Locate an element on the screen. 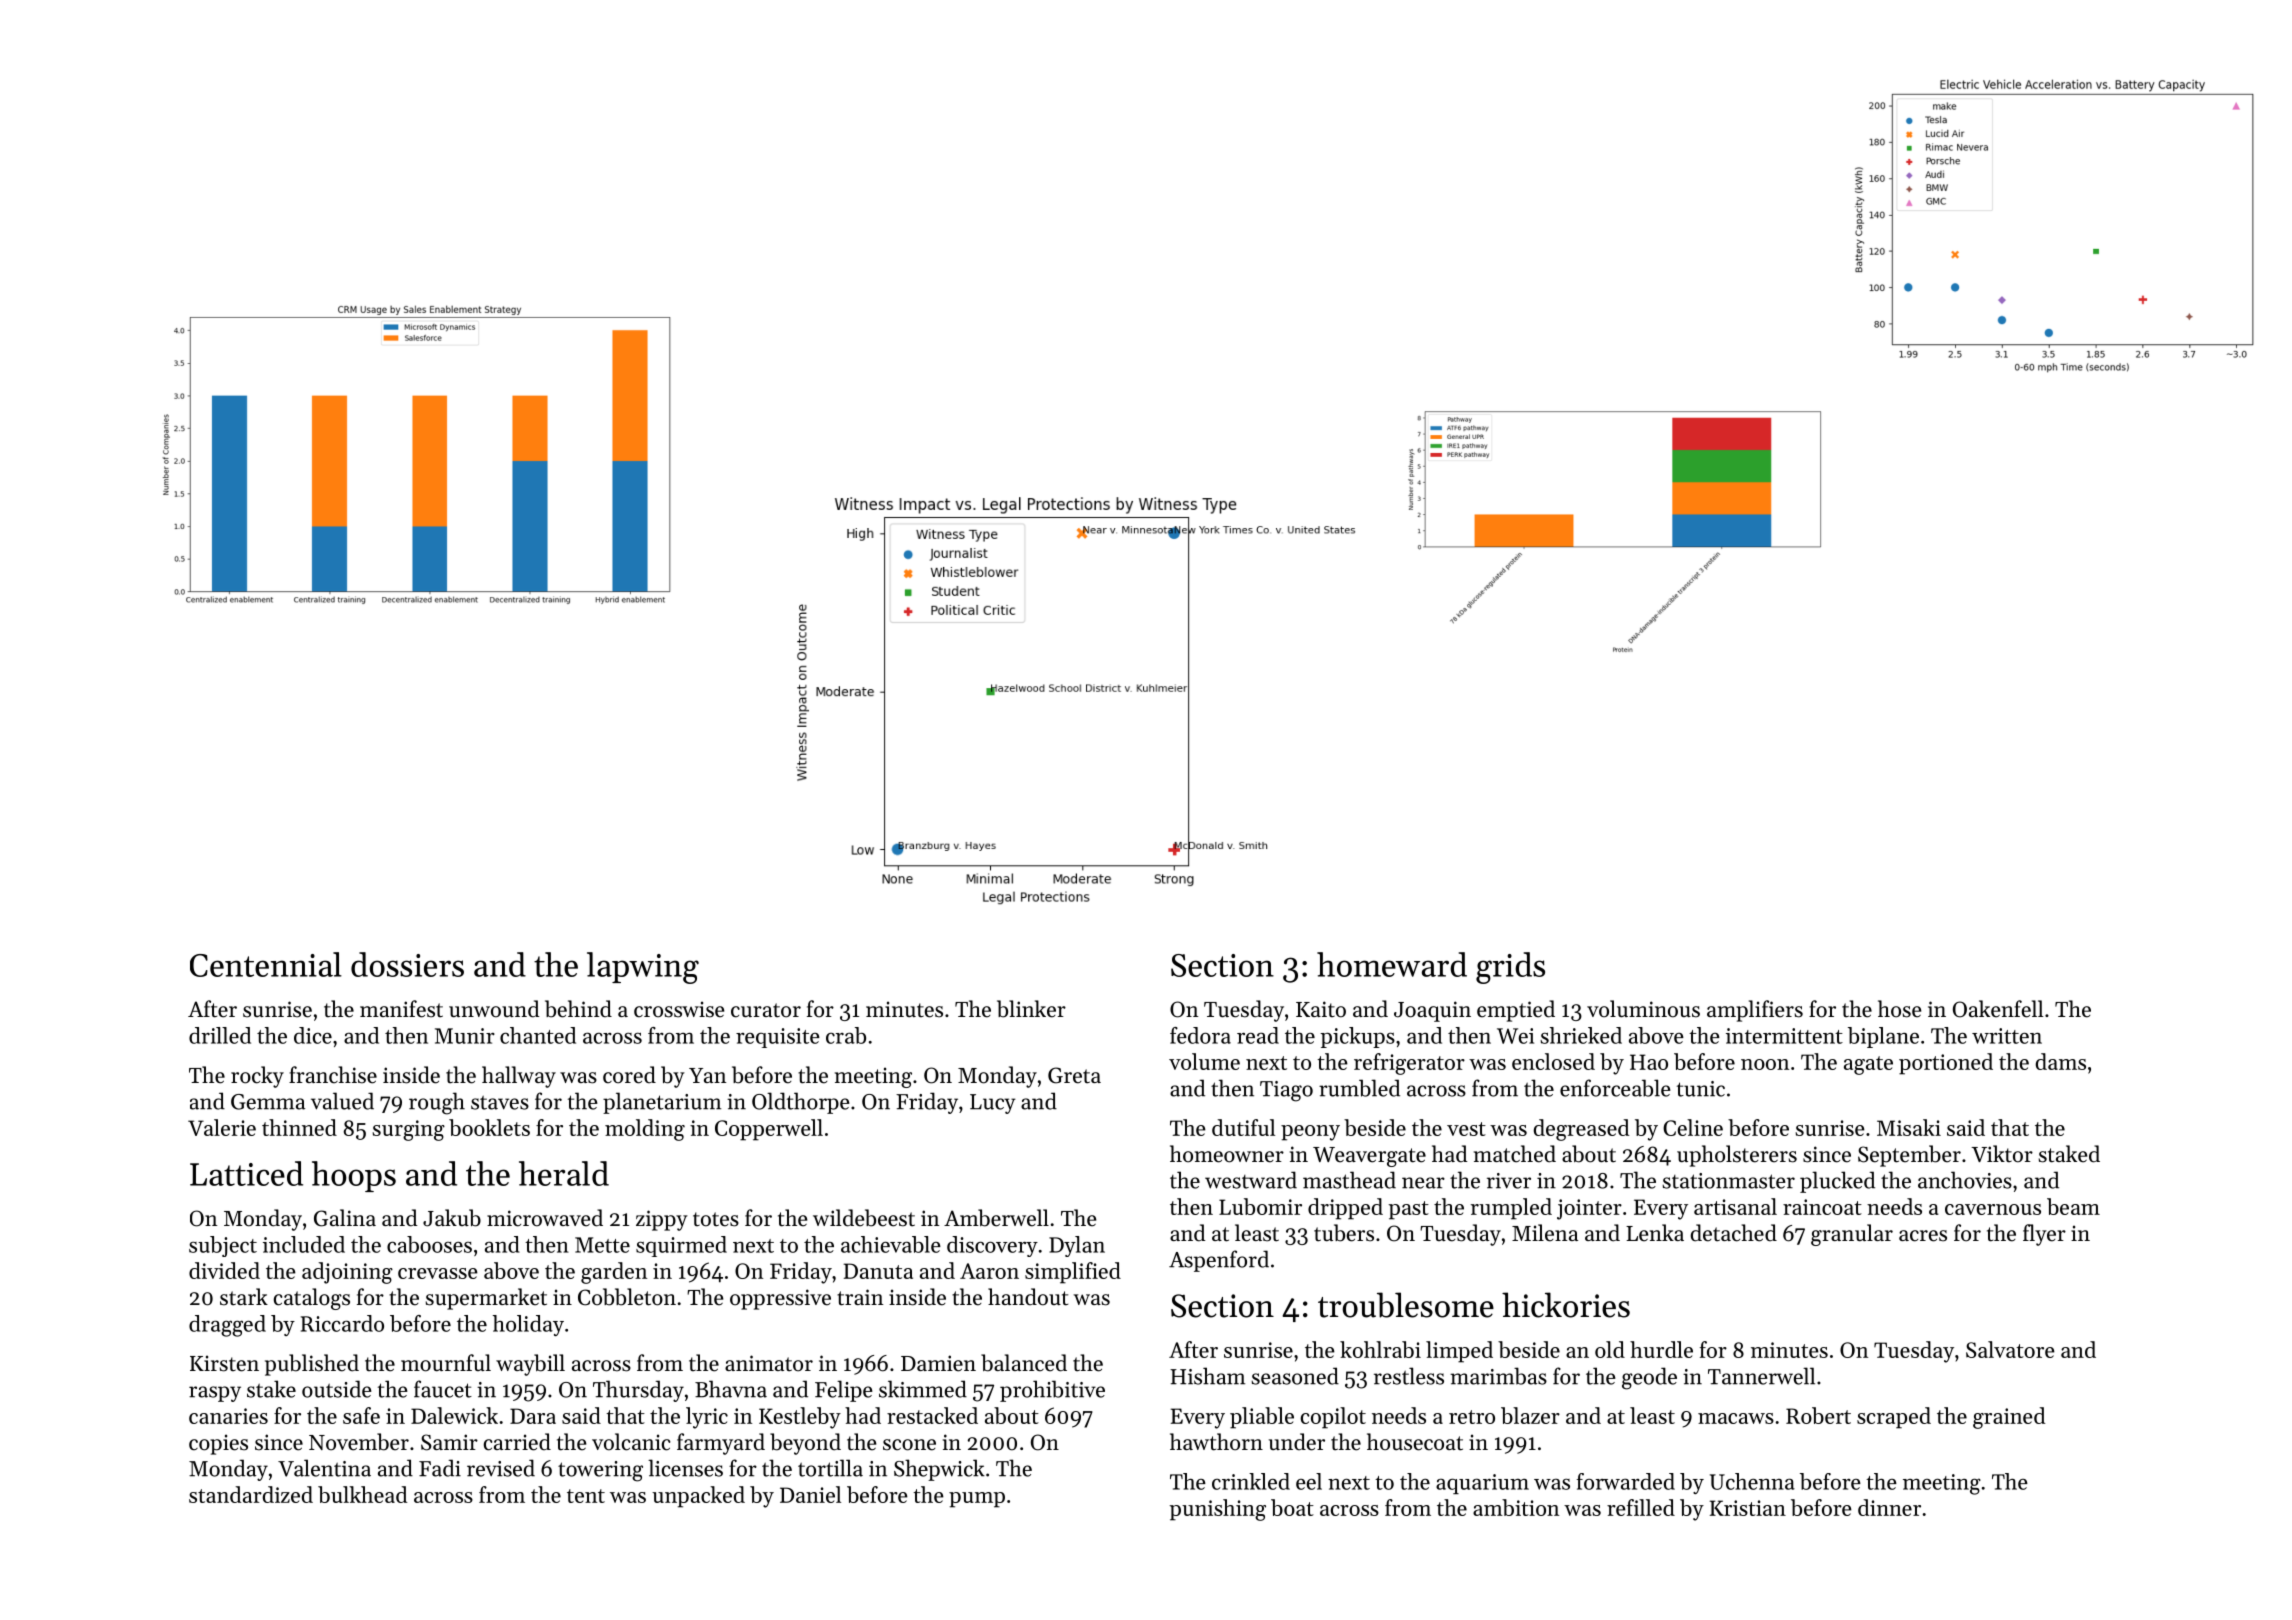 Image resolution: width=2292 pixels, height=1620 pixels. homeward is located at coordinates (1392, 964).
